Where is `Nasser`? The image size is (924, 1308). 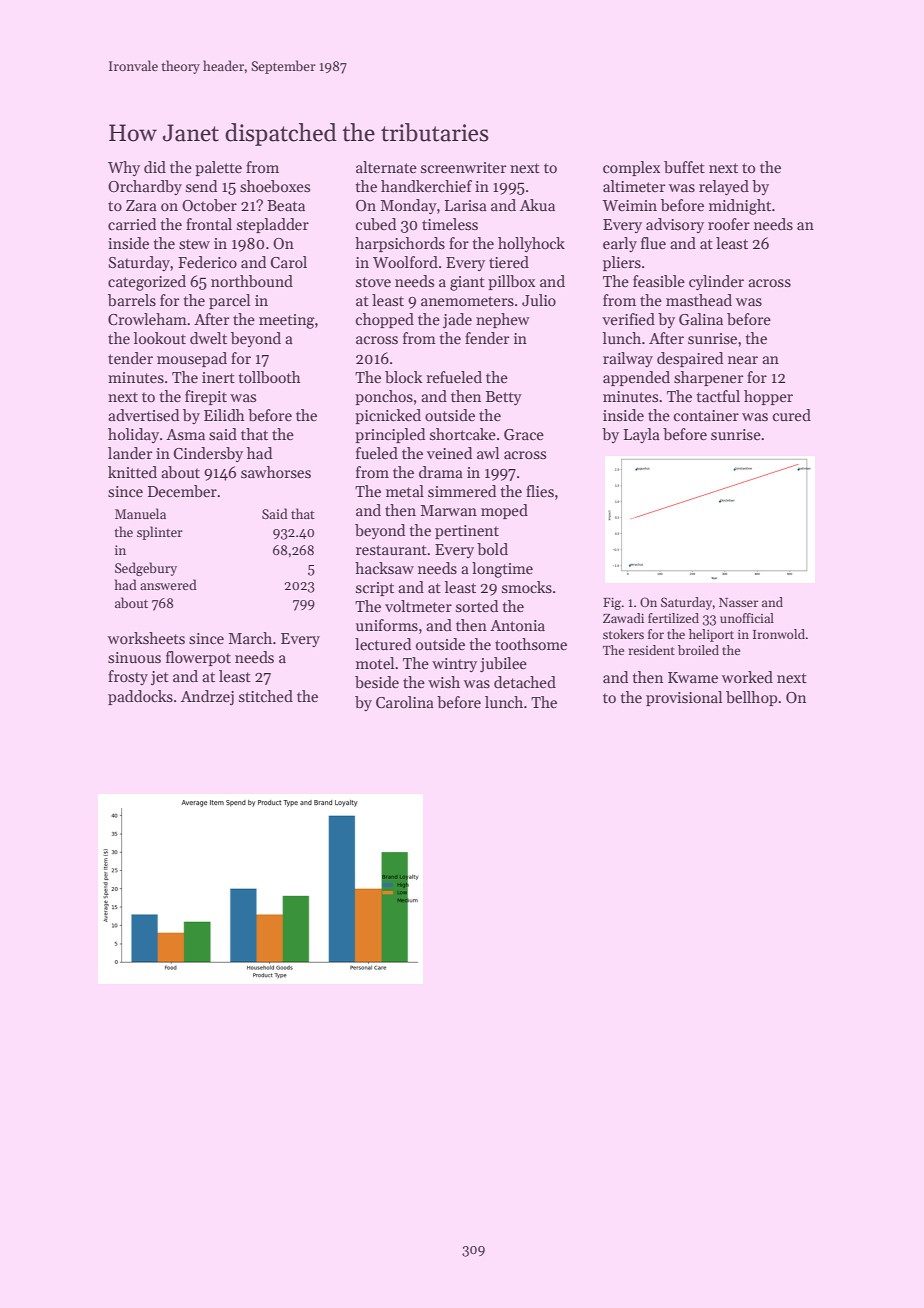 Nasser is located at coordinates (738, 602).
